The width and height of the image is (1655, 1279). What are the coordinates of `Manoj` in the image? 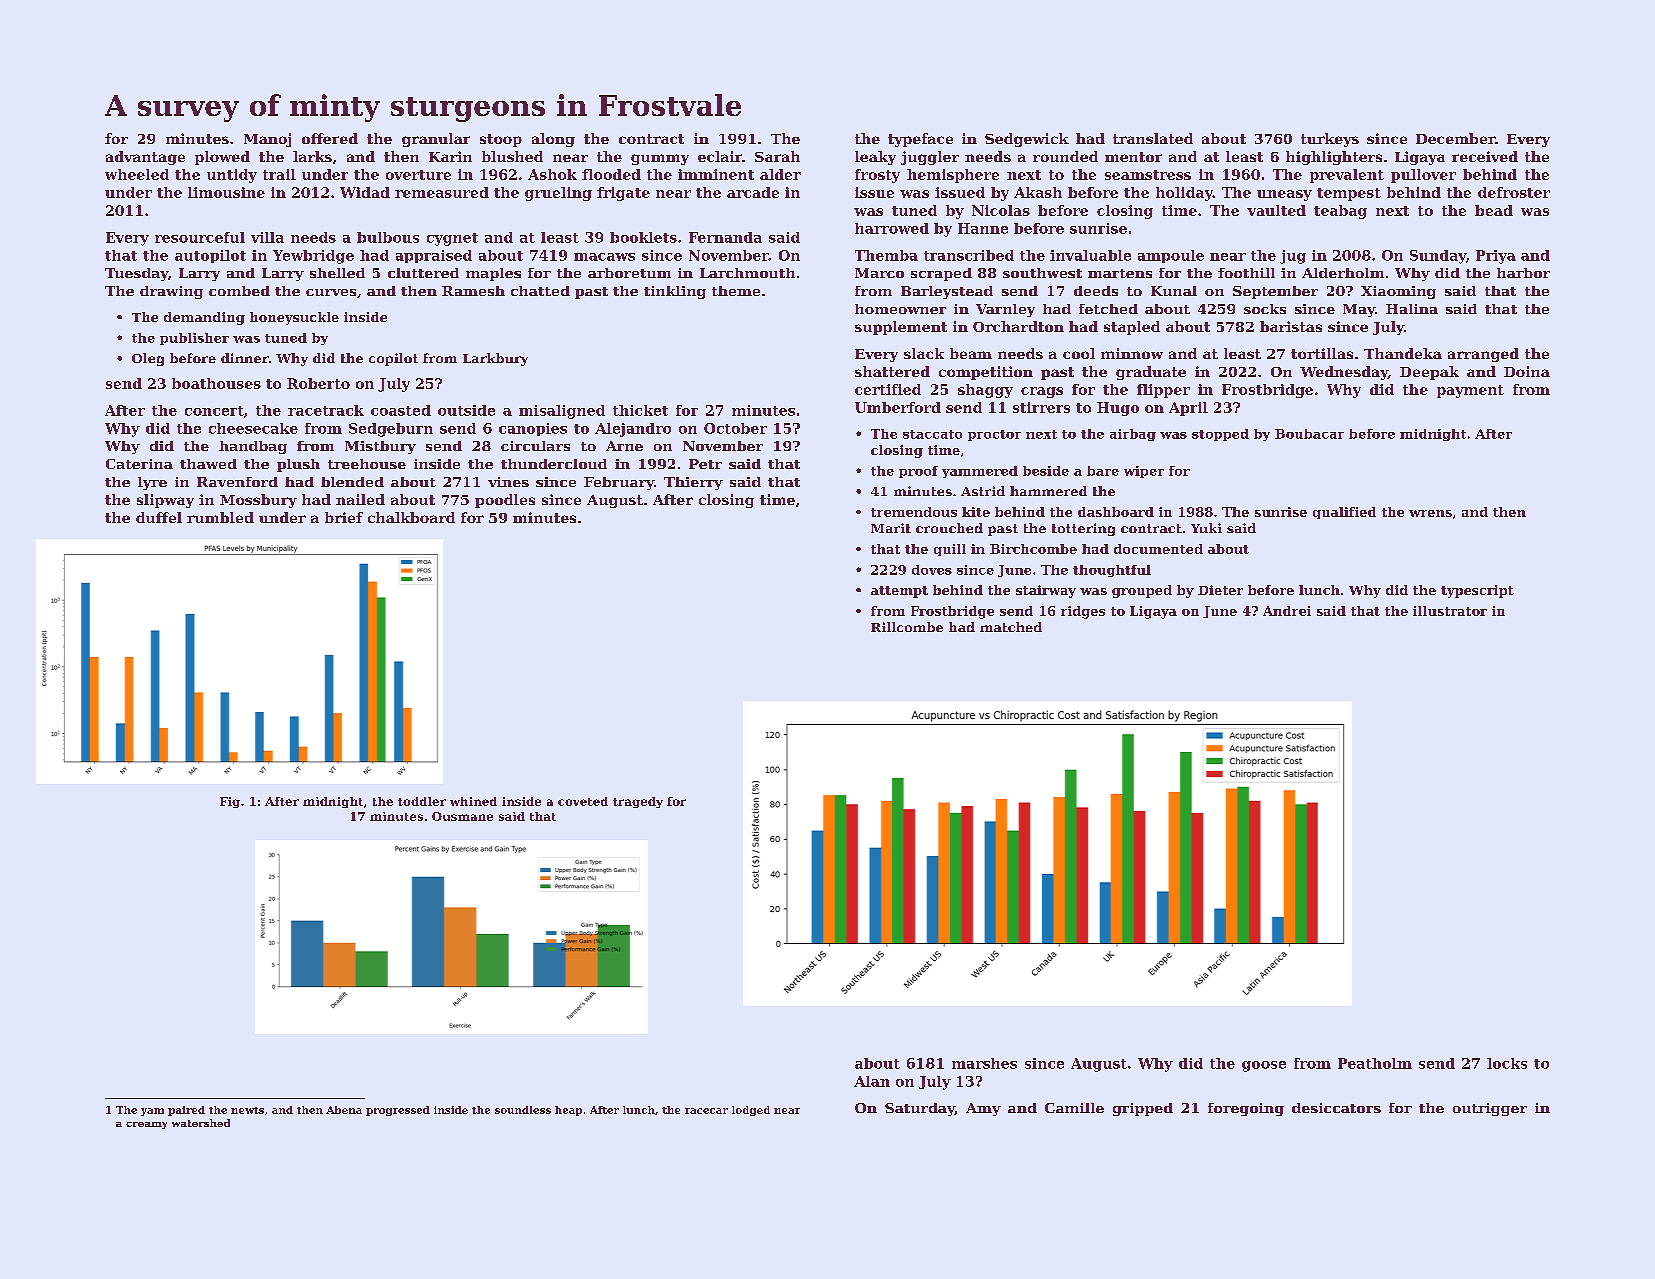 It's located at (267, 140).
